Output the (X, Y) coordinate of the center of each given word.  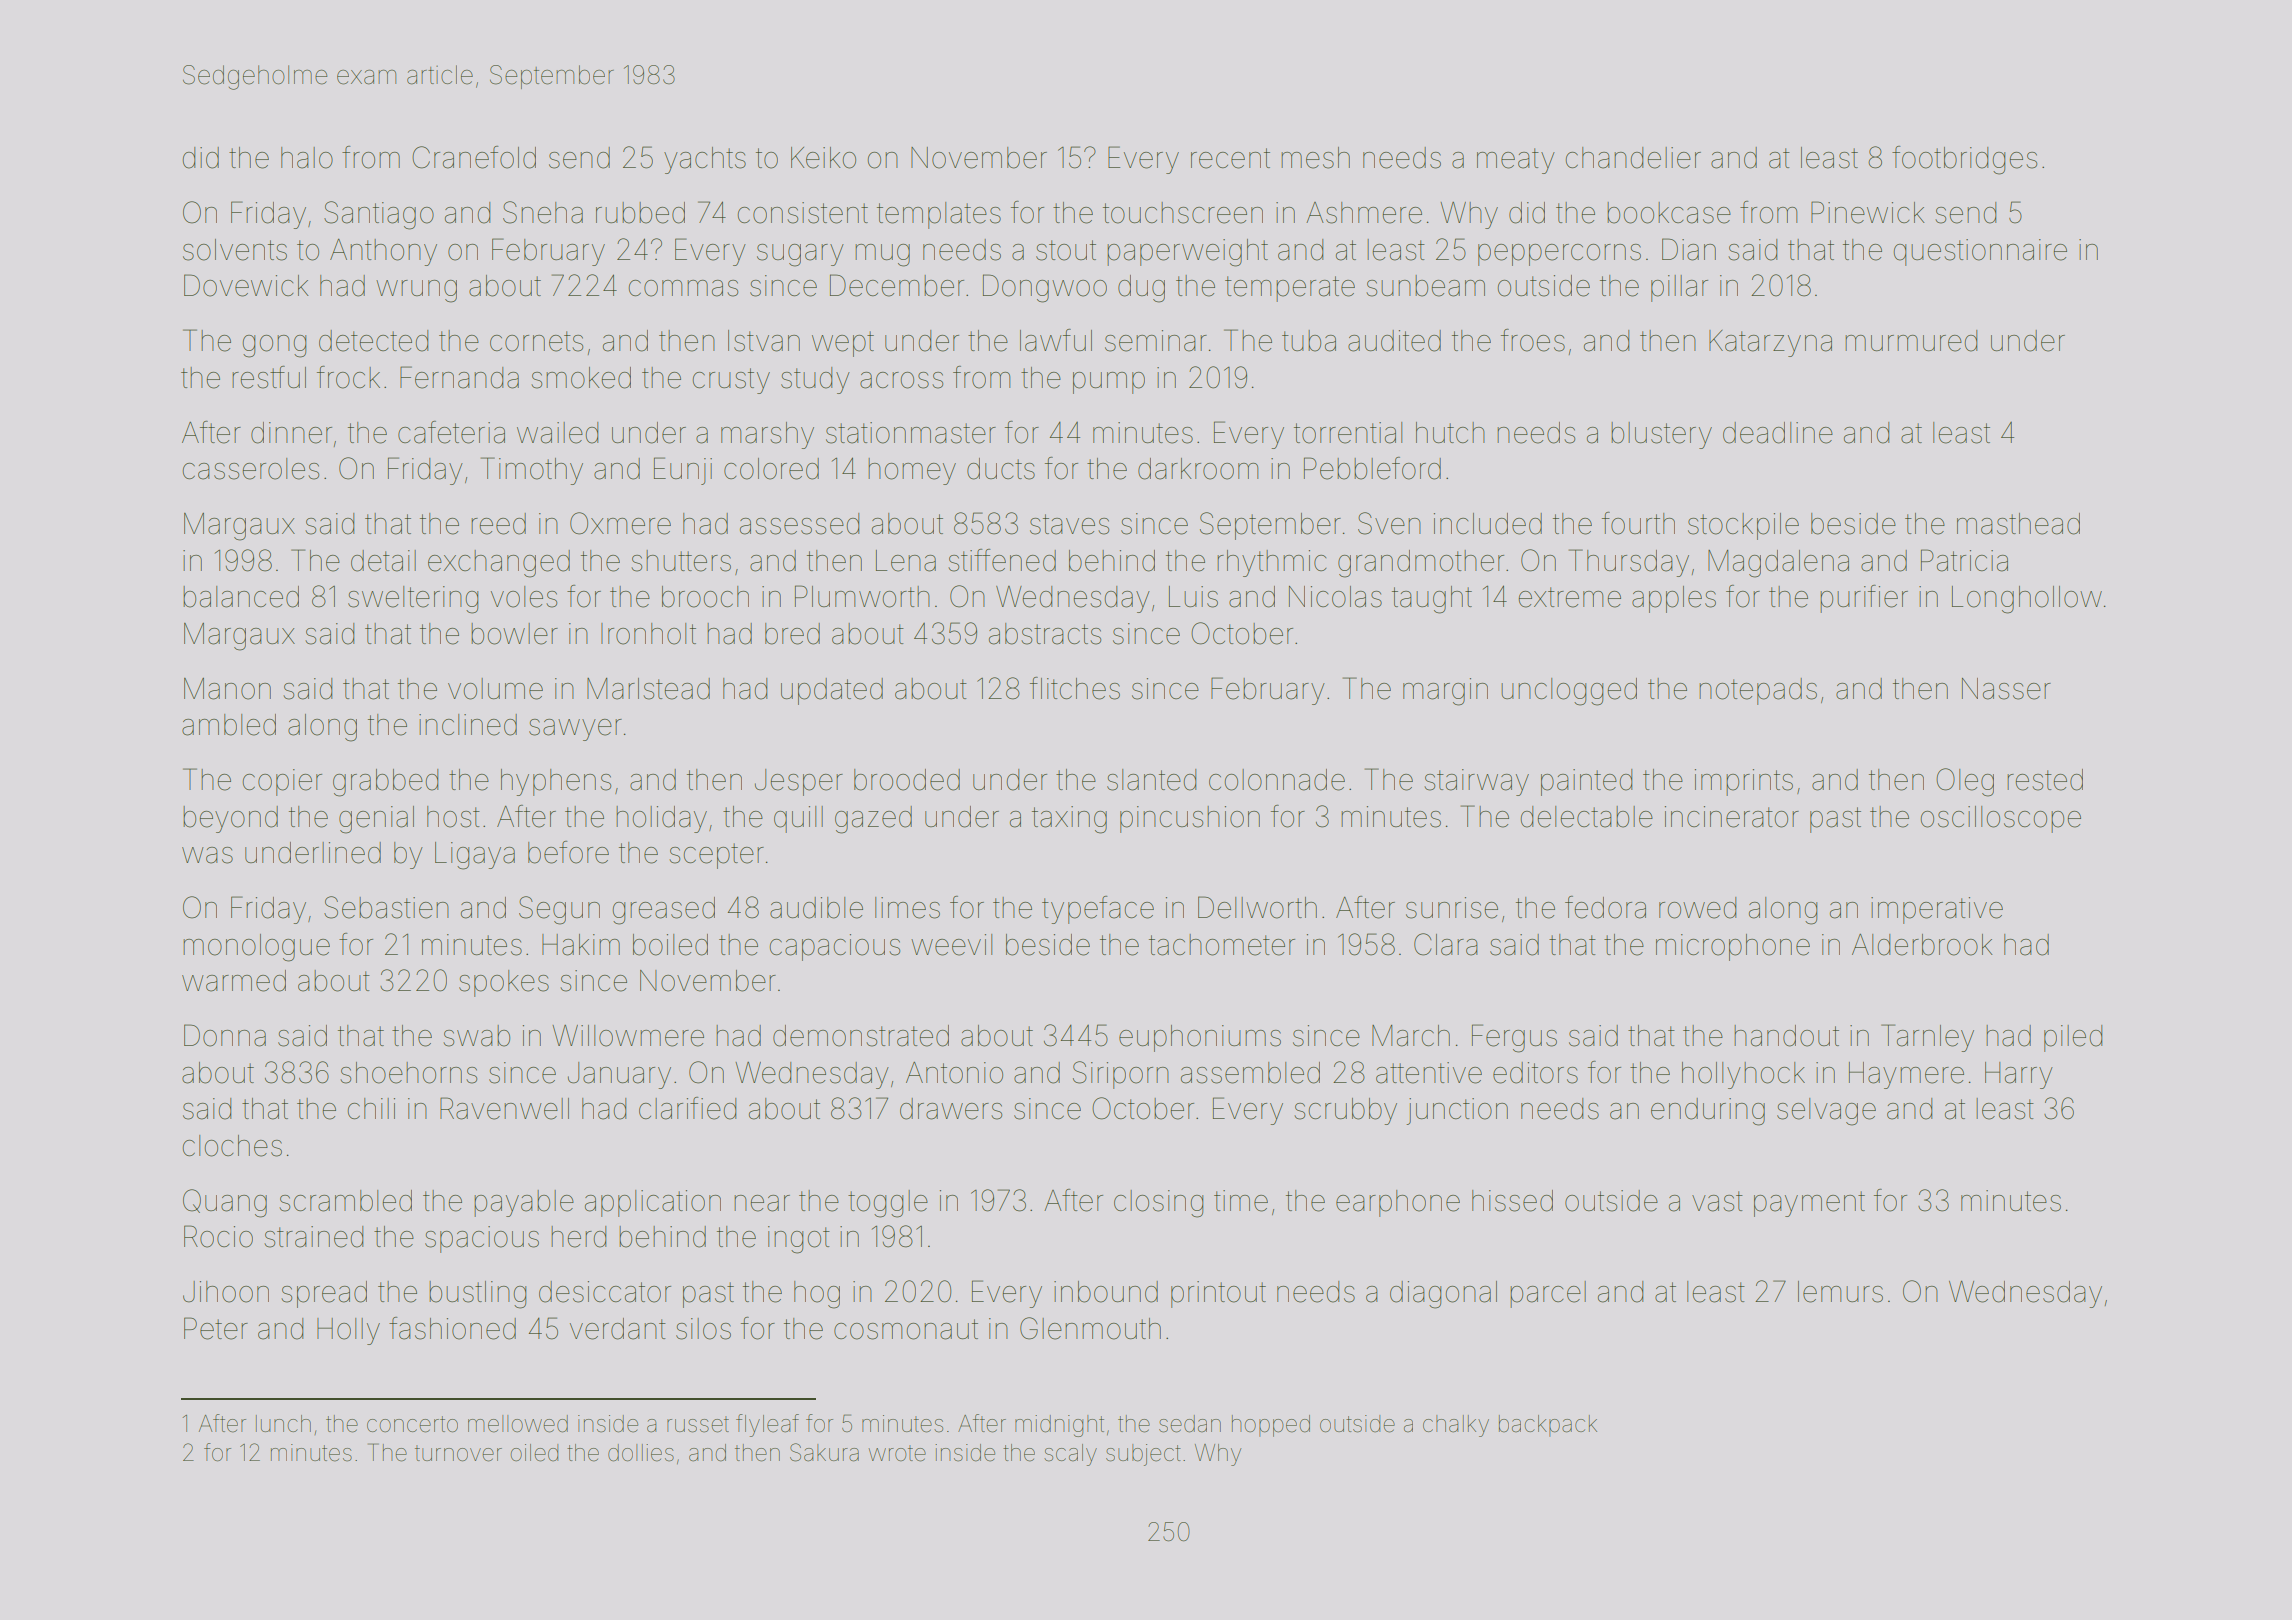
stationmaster (911, 433)
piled (2073, 1038)
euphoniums (1200, 1038)
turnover (458, 1453)
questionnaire (1980, 252)
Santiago (379, 215)
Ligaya (475, 856)
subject (1143, 1455)
